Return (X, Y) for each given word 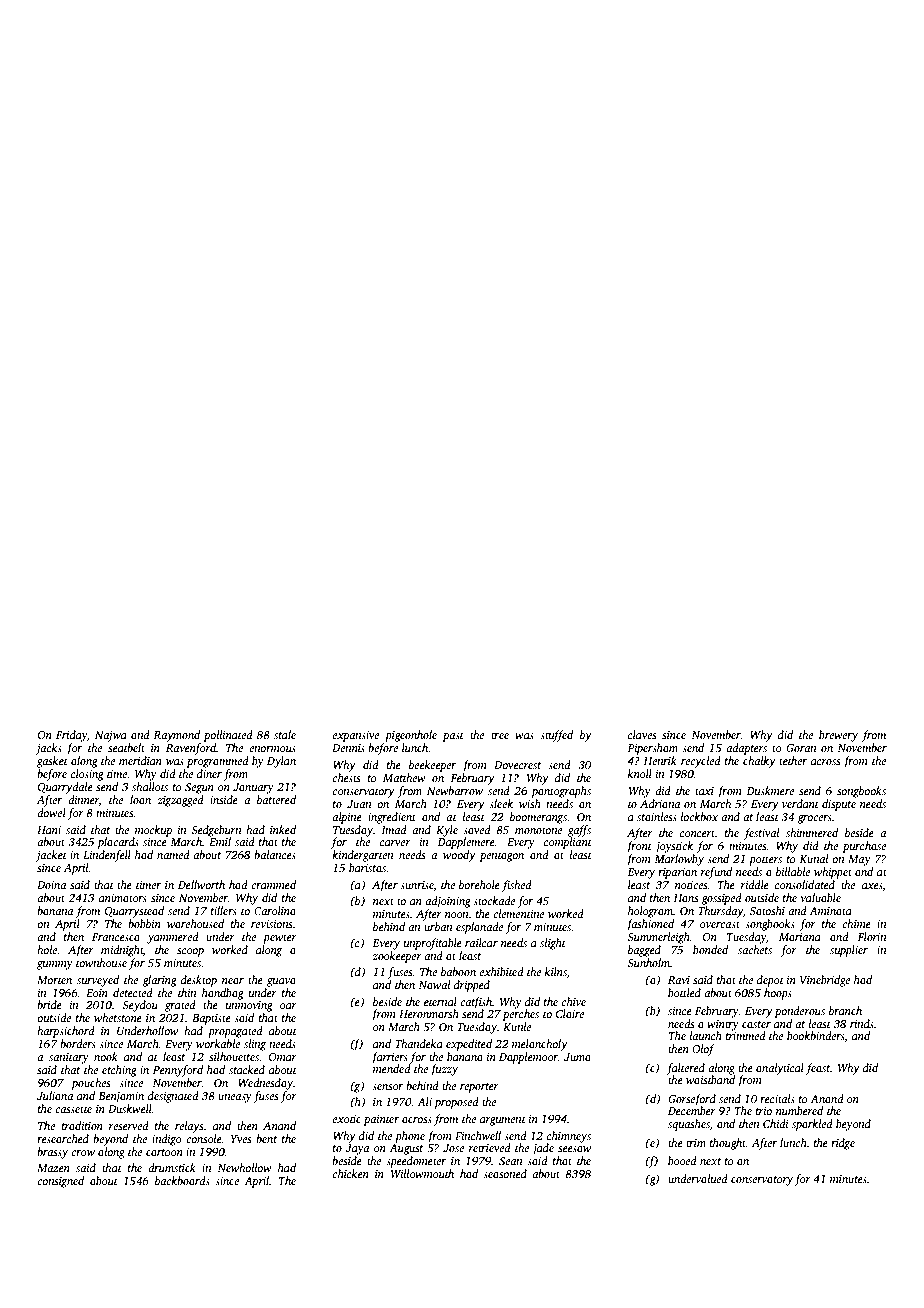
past (453, 737)
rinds (862, 1023)
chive (573, 1001)
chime (856, 923)
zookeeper (397, 957)
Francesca (116, 937)
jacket (51, 856)
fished (517, 886)
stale (285, 734)
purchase (864, 847)
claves (642, 734)
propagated (235, 1032)
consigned (60, 1182)
